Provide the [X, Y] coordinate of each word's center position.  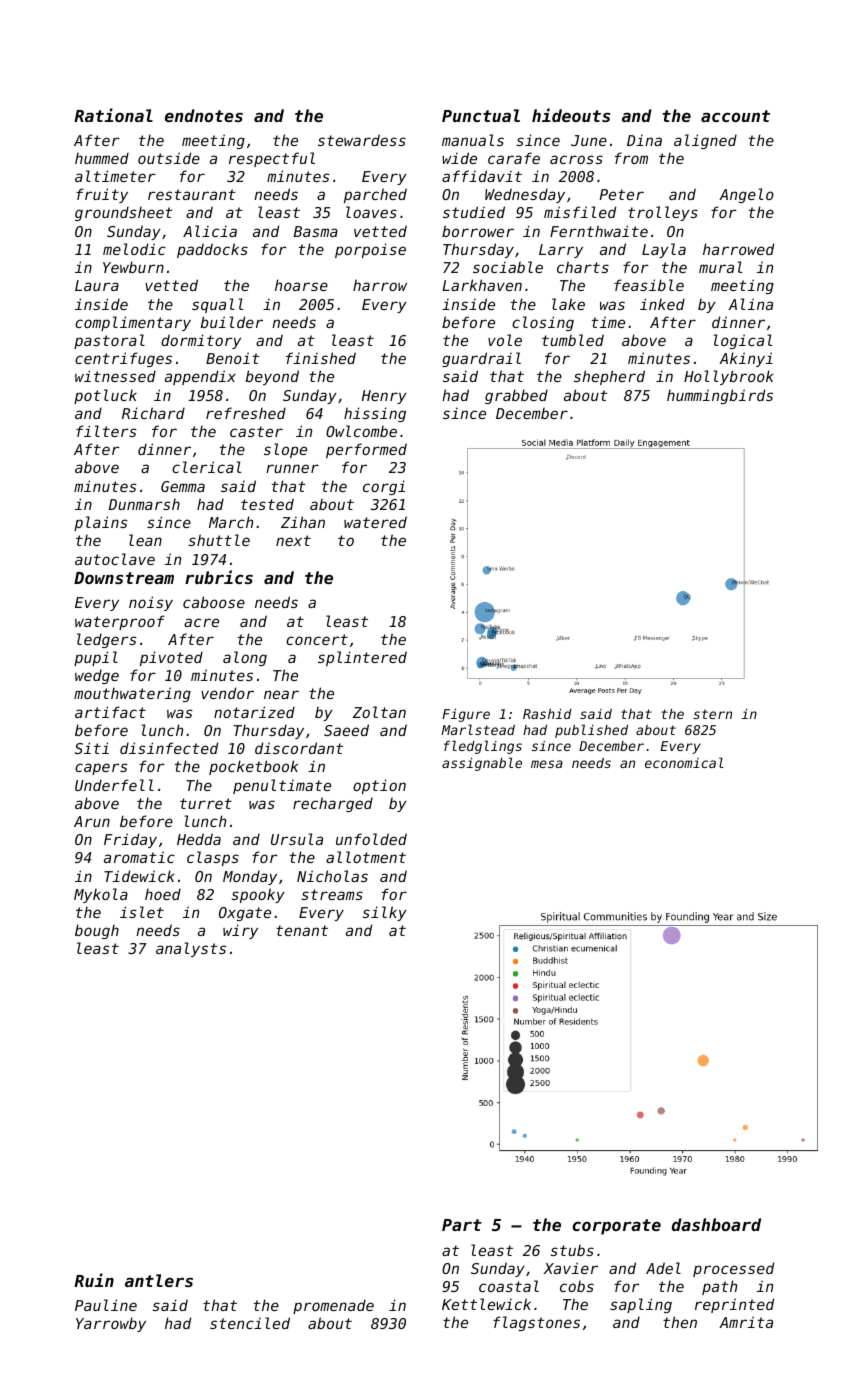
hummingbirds [720, 396]
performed [366, 450]
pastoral [109, 341]
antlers [159, 1280]
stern [712, 714]
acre [201, 622]
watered [375, 522]
